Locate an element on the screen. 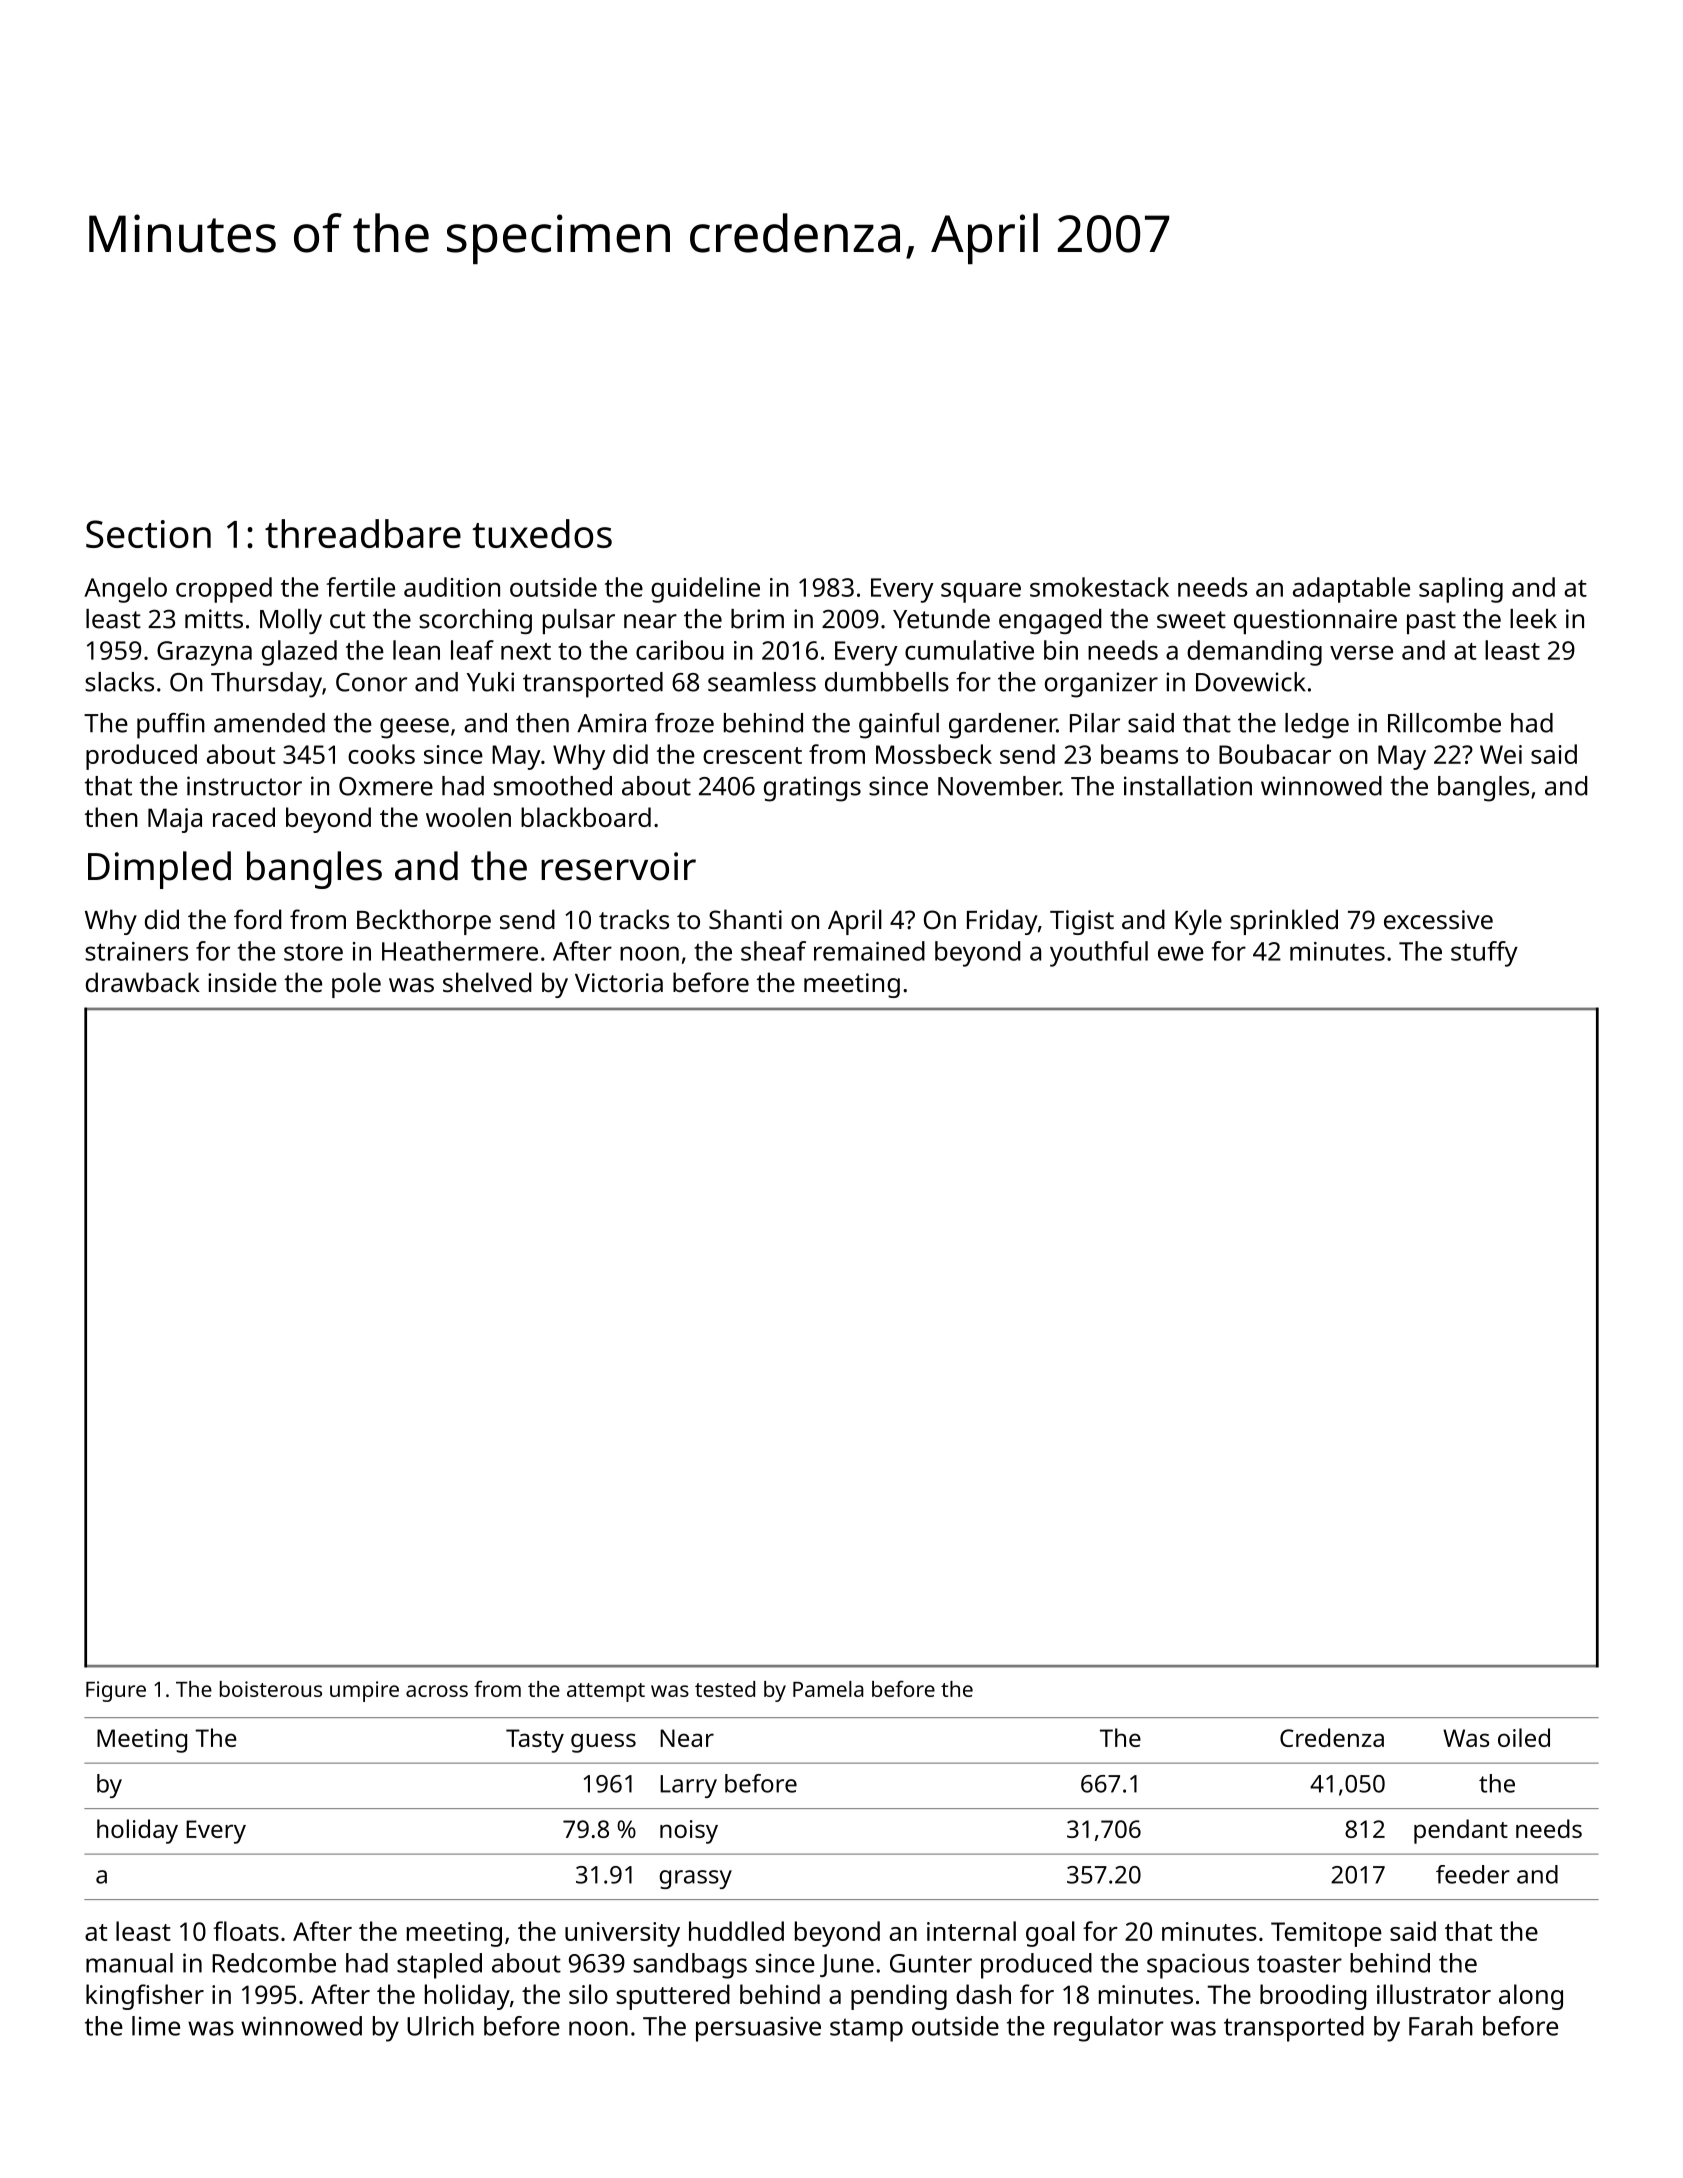 This screenshot has height=2178, width=1683. lime is located at coordinates (156, 2026).
